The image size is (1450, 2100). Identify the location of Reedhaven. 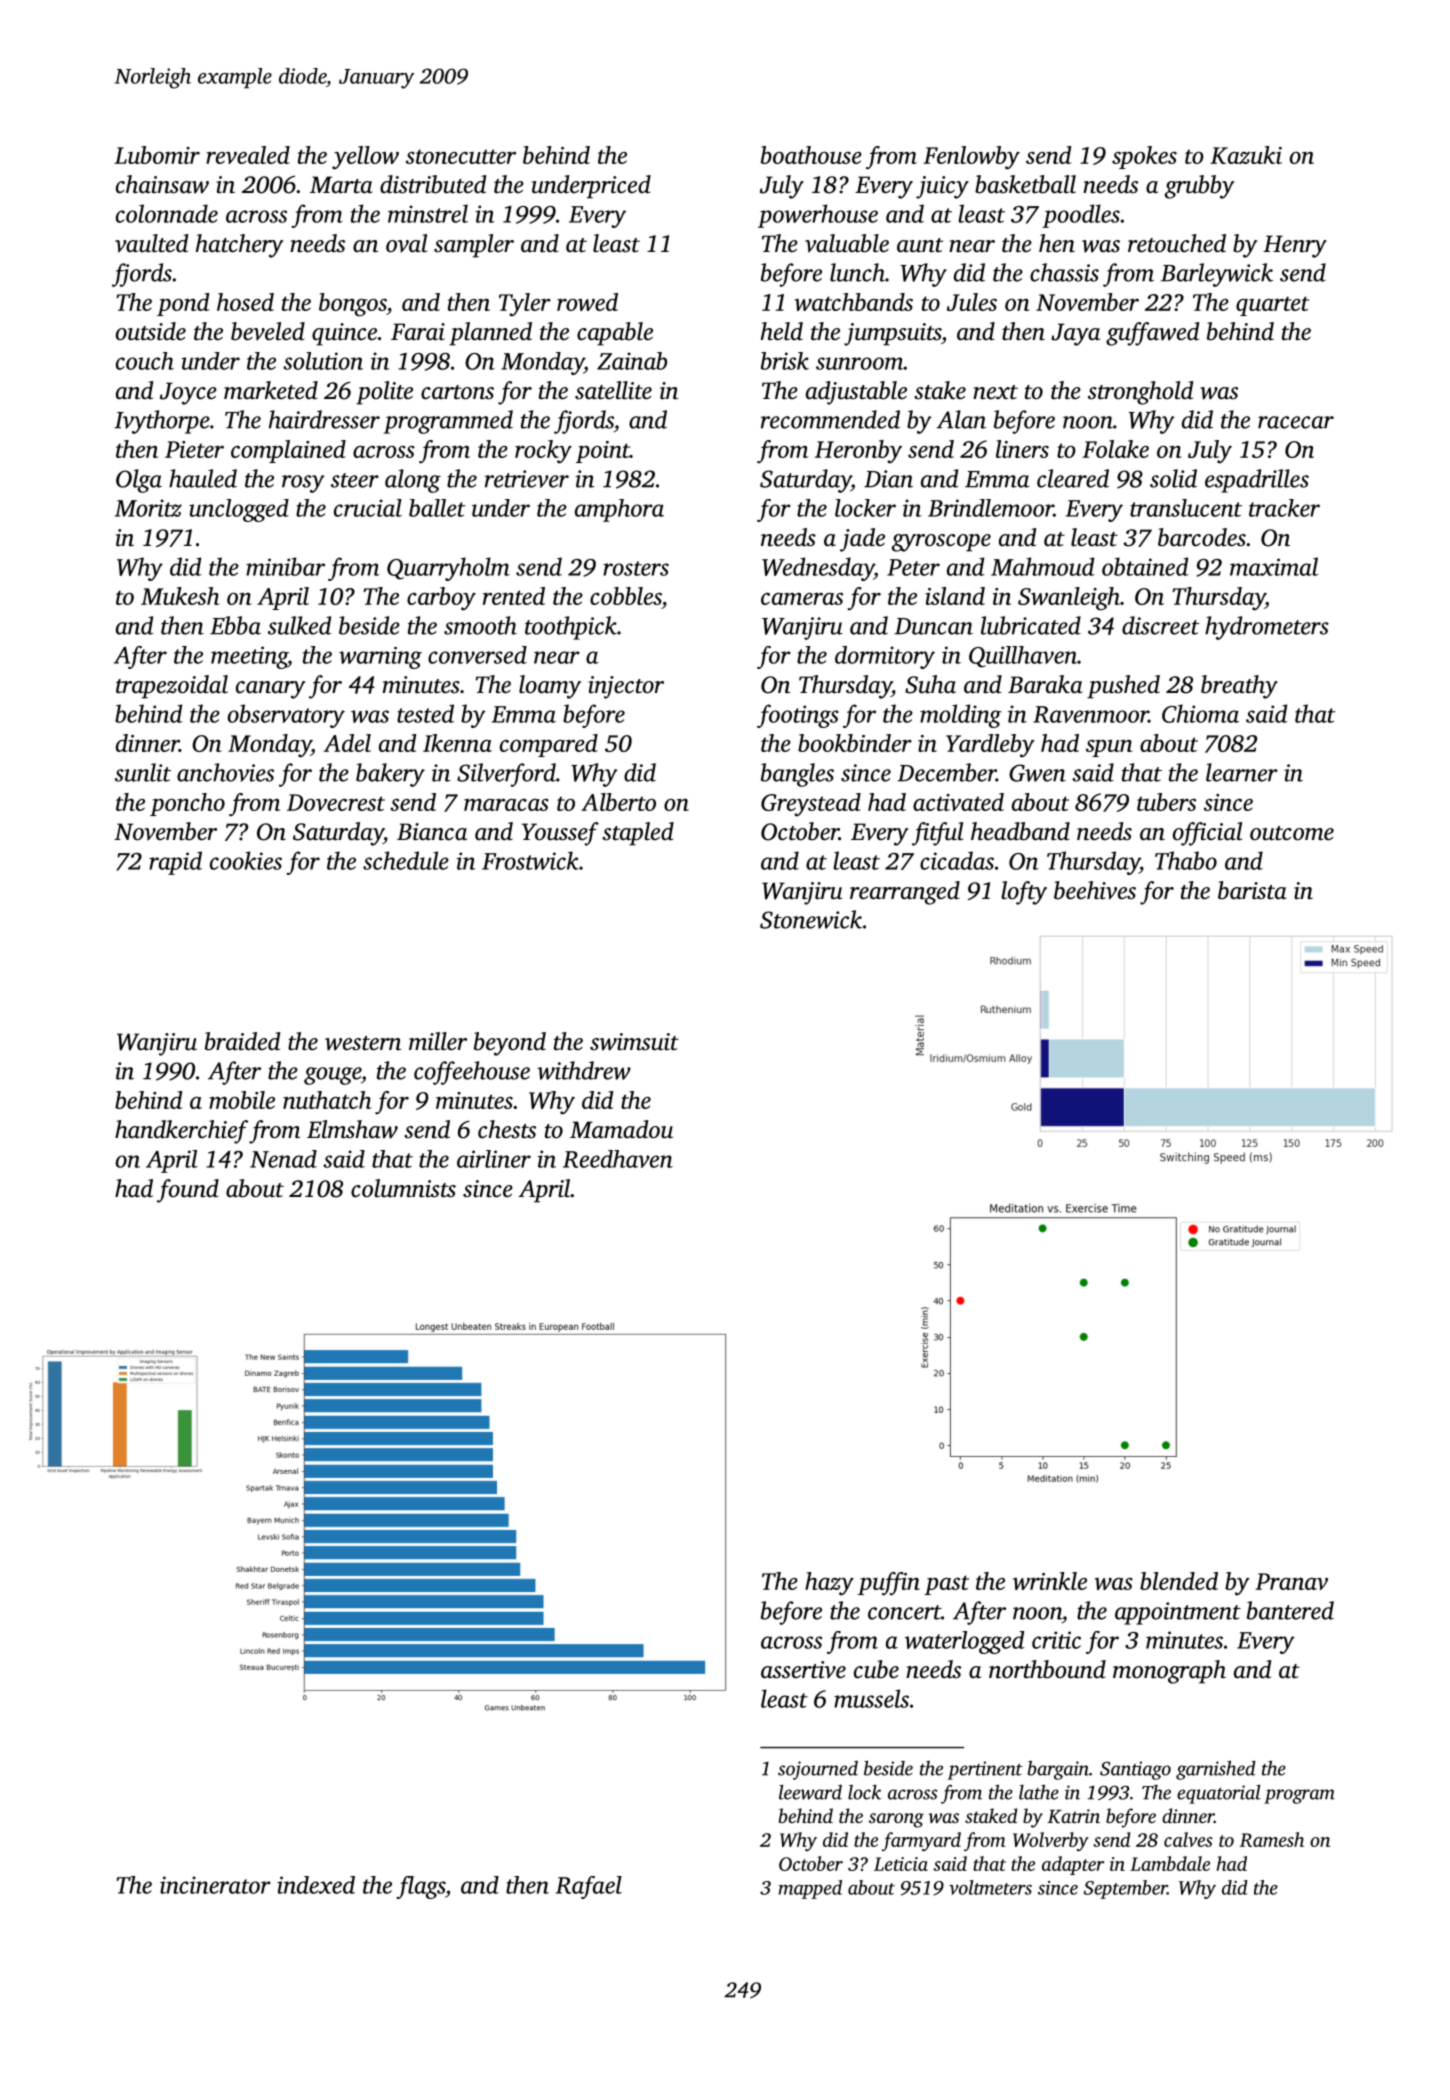
(618, 1159).
